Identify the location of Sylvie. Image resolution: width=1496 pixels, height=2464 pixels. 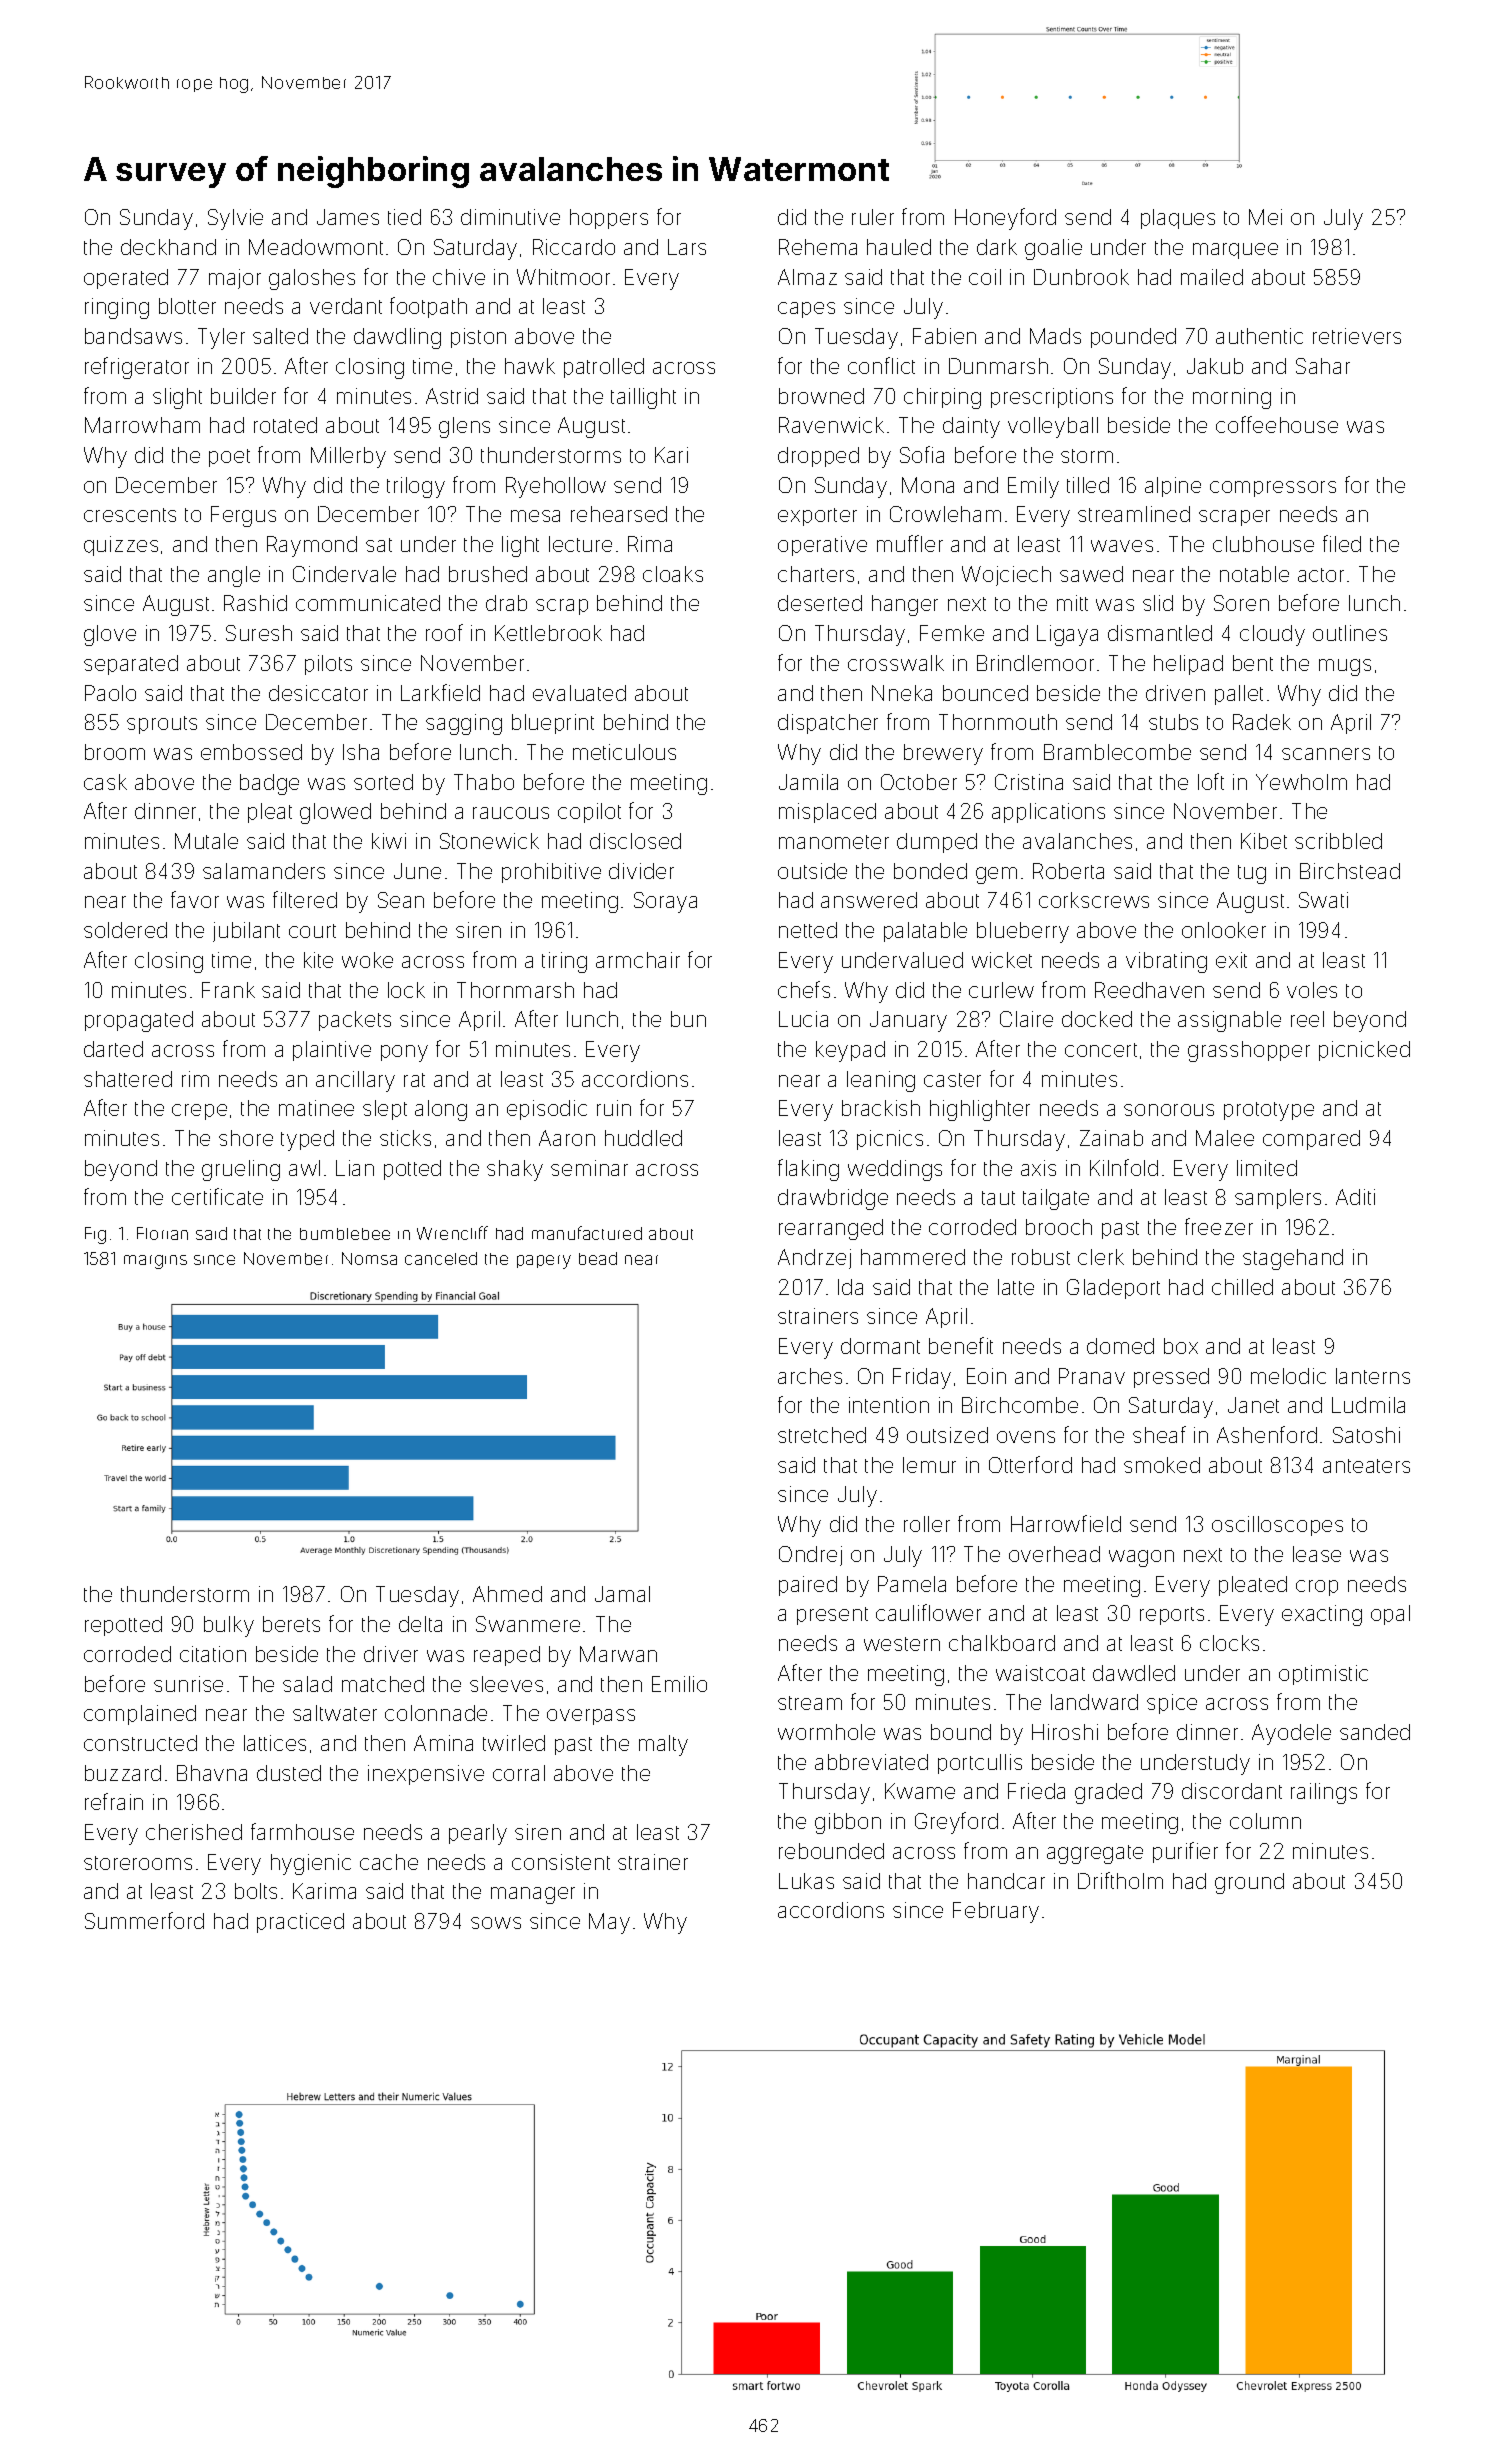
(235, 219).
